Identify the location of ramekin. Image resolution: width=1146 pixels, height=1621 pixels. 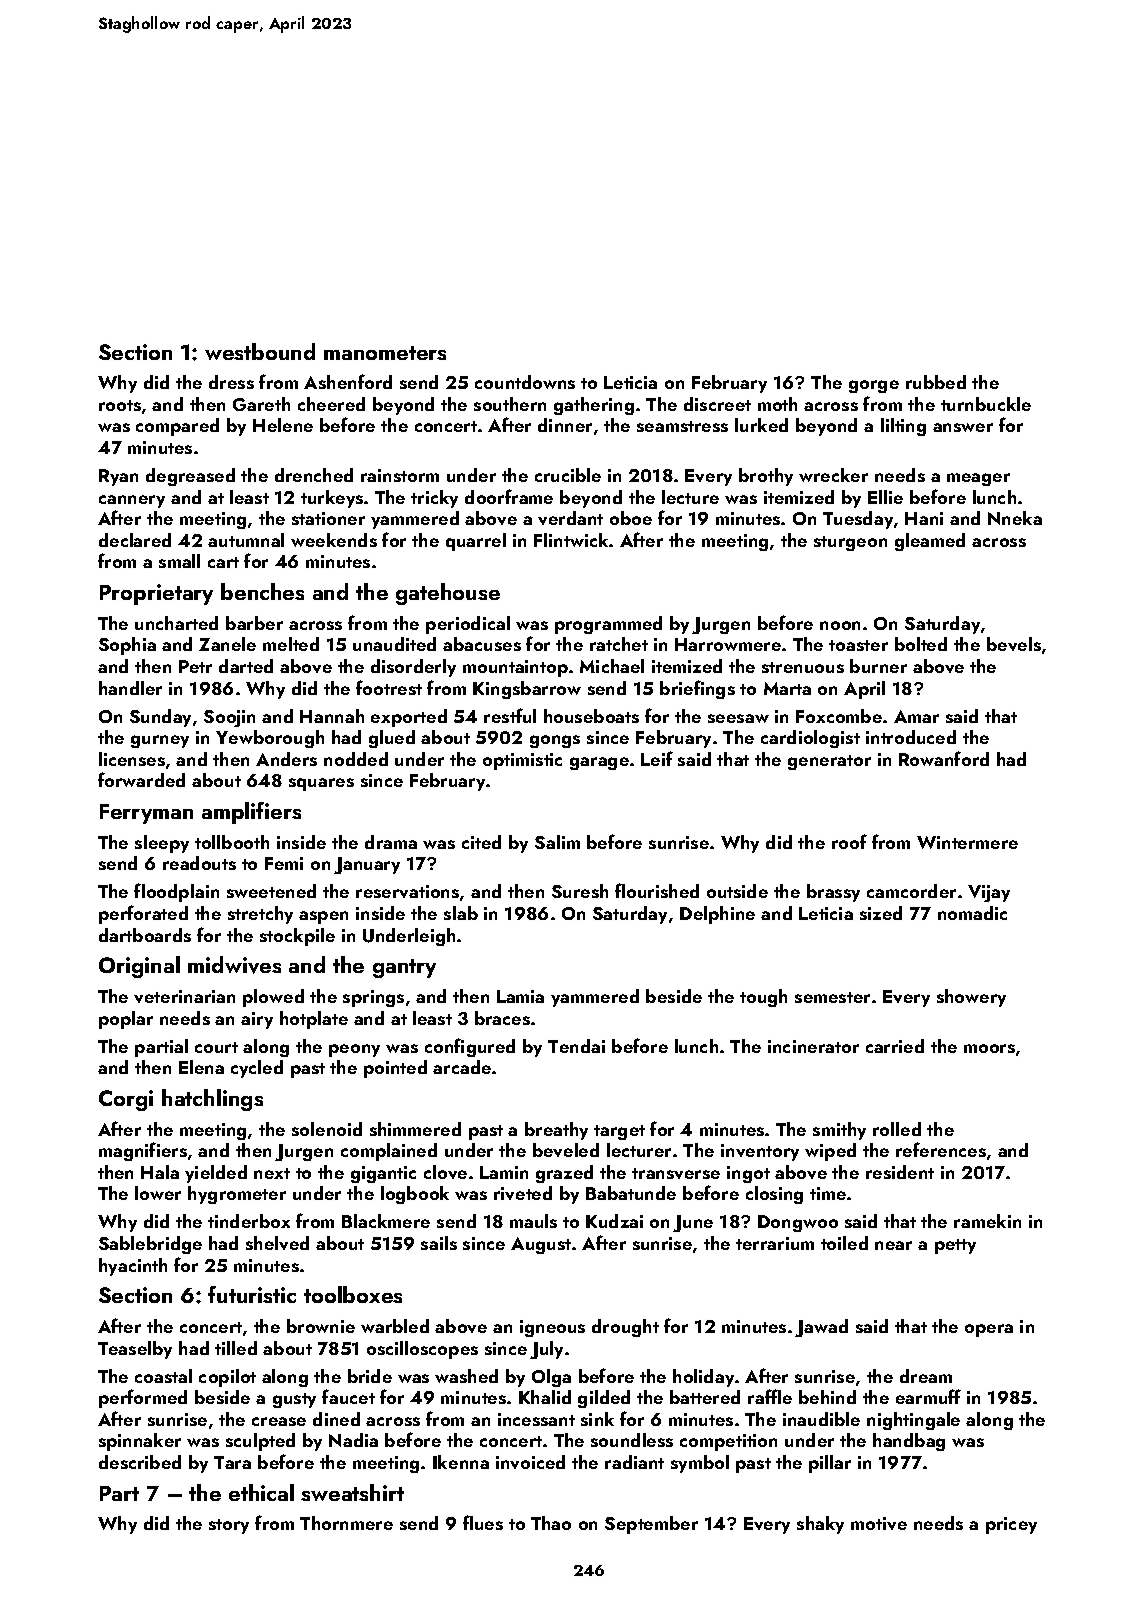
(987, 1221).
